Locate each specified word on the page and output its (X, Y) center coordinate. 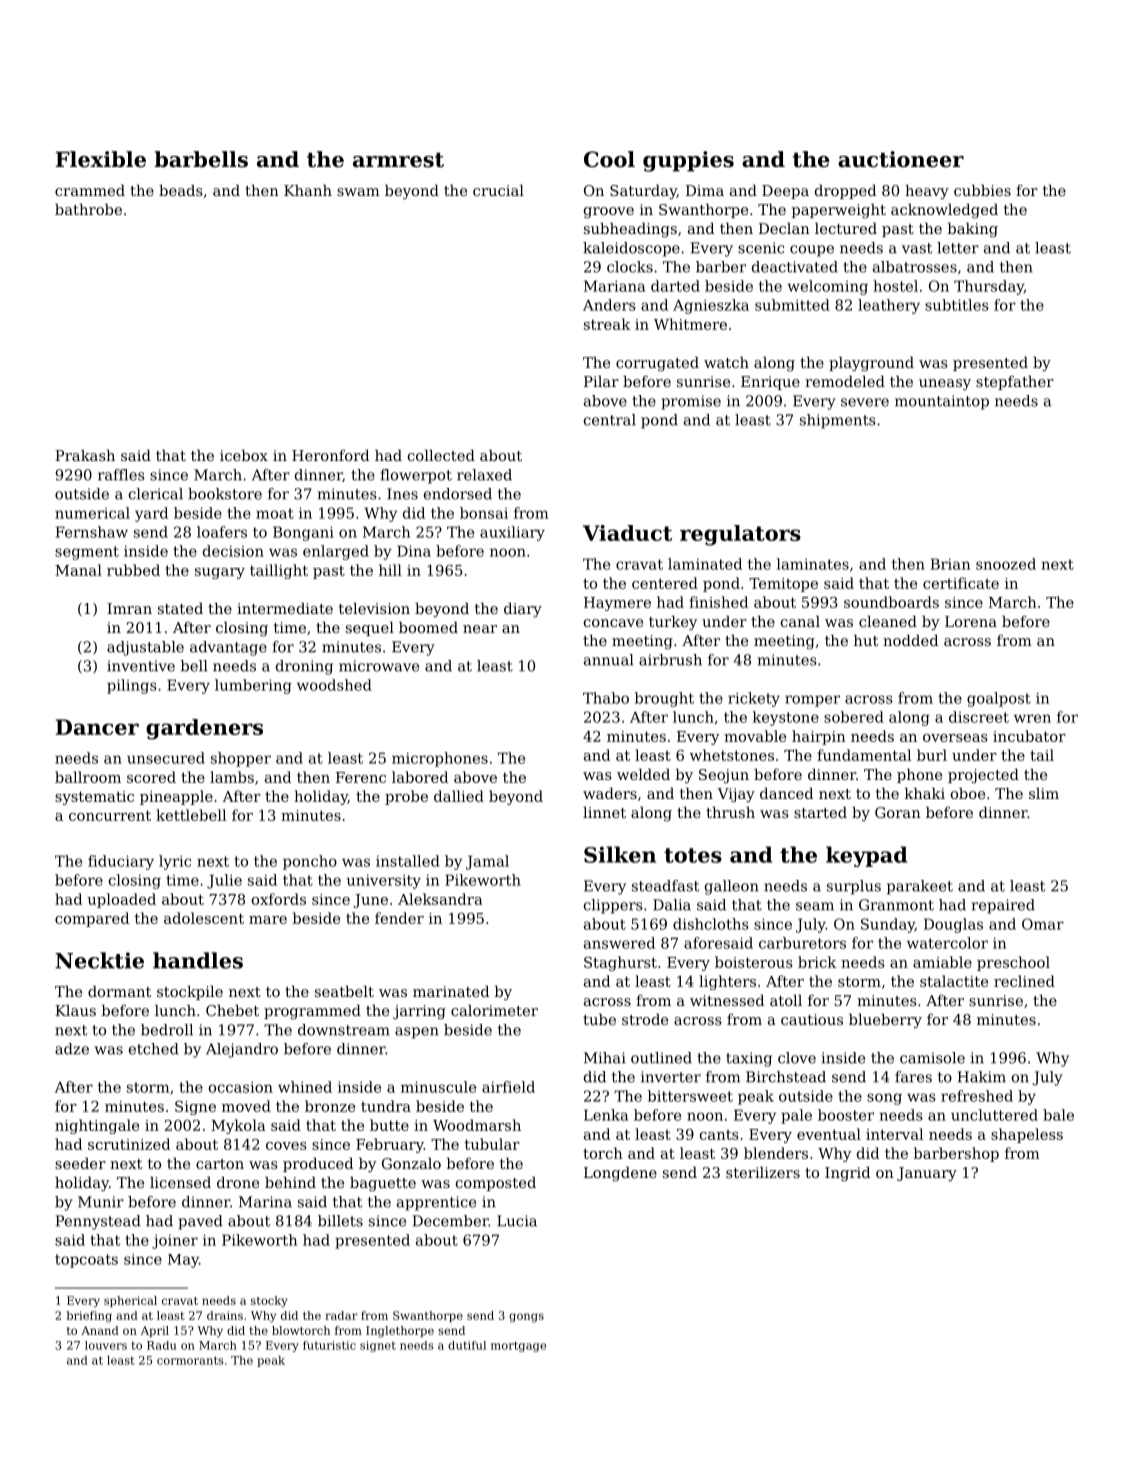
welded (643, 774)
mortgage (518, 1346)
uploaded (121, 900)
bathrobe (88, 209)
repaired (1003, 906)
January (927, 1174)
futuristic (329, 1345)
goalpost (999, 699)
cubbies (982, 190)
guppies (688, 161)
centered (665, 583)
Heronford (330, 455)
